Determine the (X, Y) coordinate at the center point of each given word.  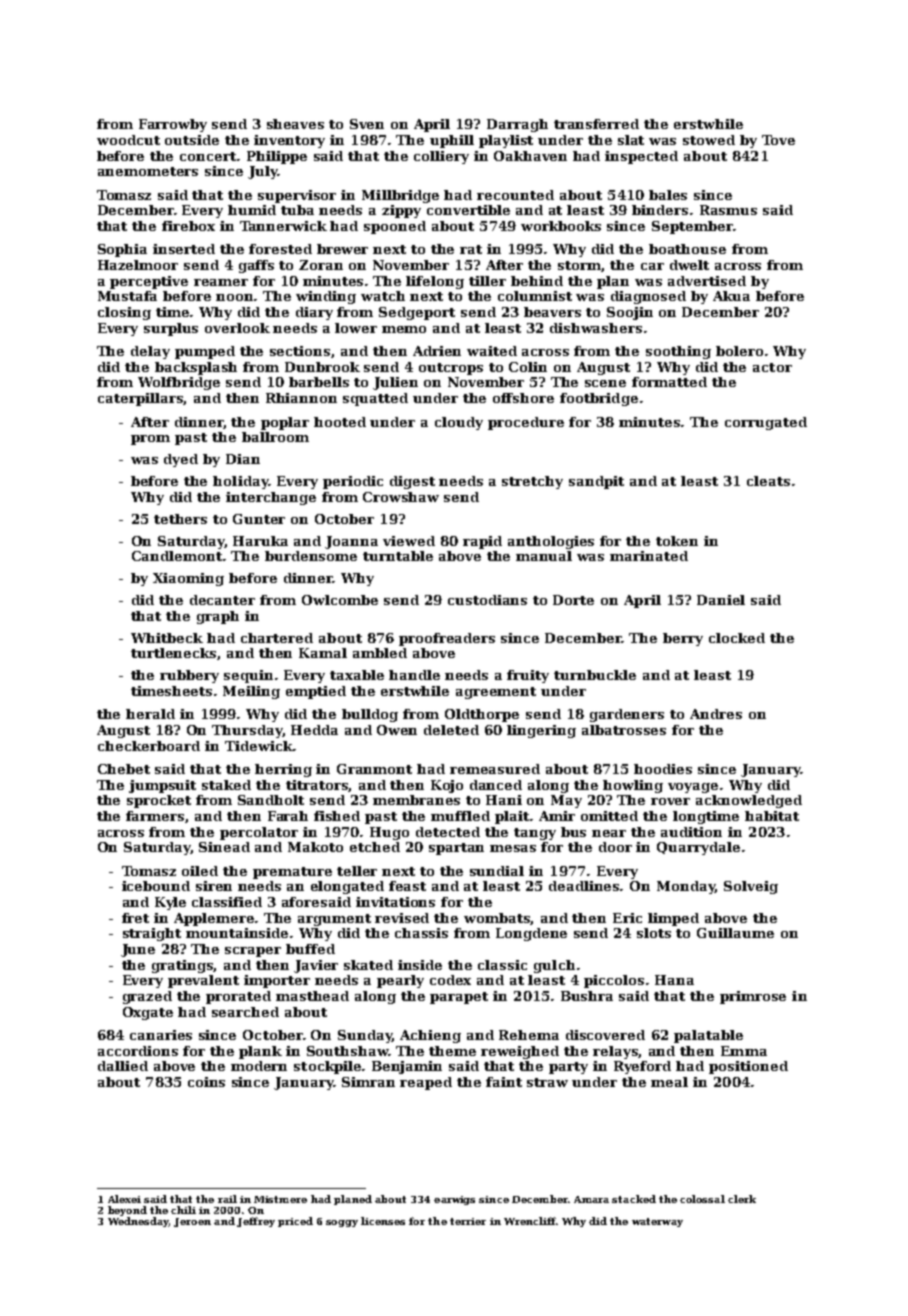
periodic (353, 482)
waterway (657, 1222)
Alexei (124, 1199)
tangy (535, 834)
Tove (778, 140)
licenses (383, 1221)
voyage (693, 788)
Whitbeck (167, 638)
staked (226, 785)
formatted (669, 382)
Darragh (517, 125)
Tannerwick (283, 226)
